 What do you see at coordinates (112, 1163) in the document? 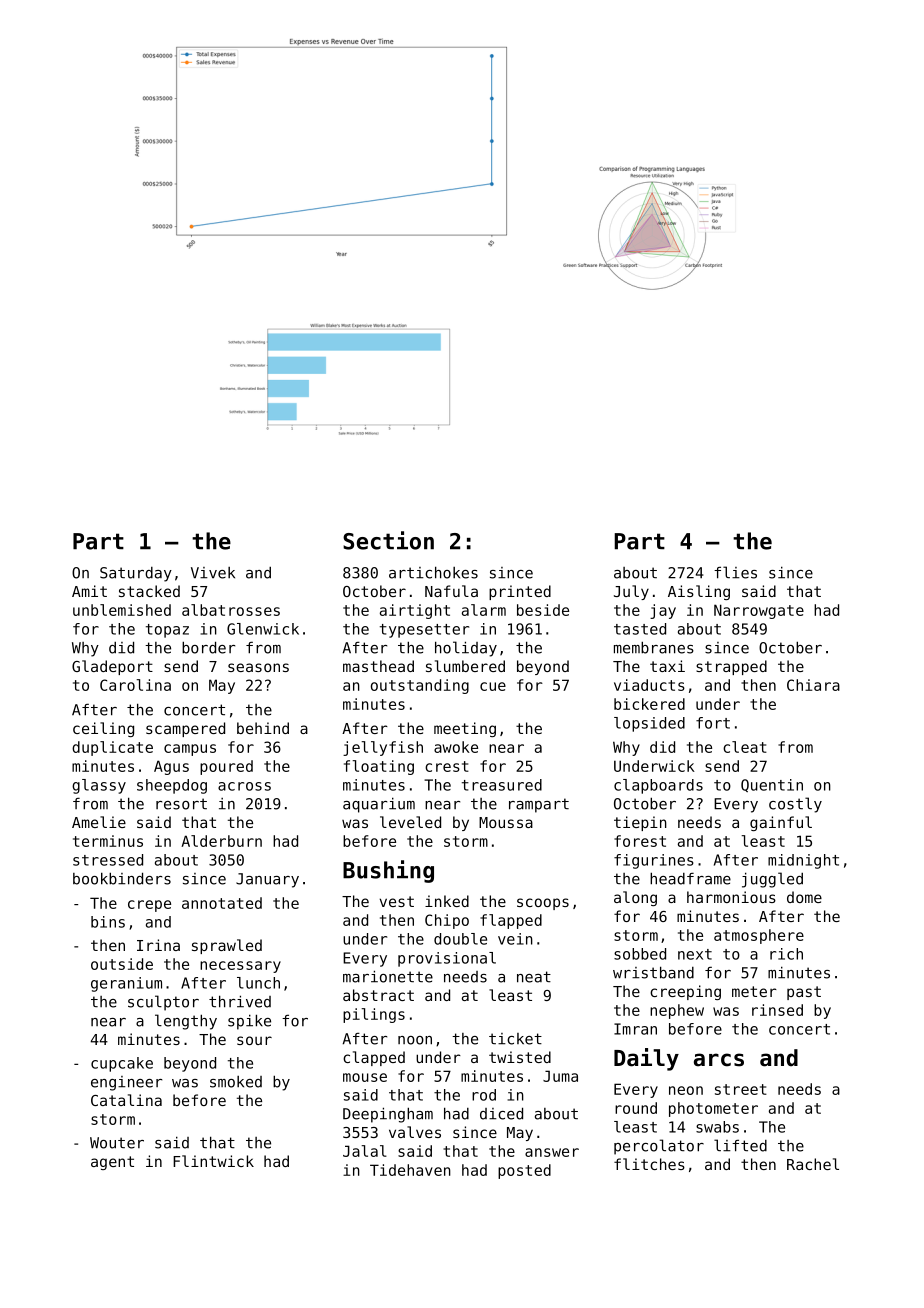
I see `agent` at bounding box center [112, 1163].
